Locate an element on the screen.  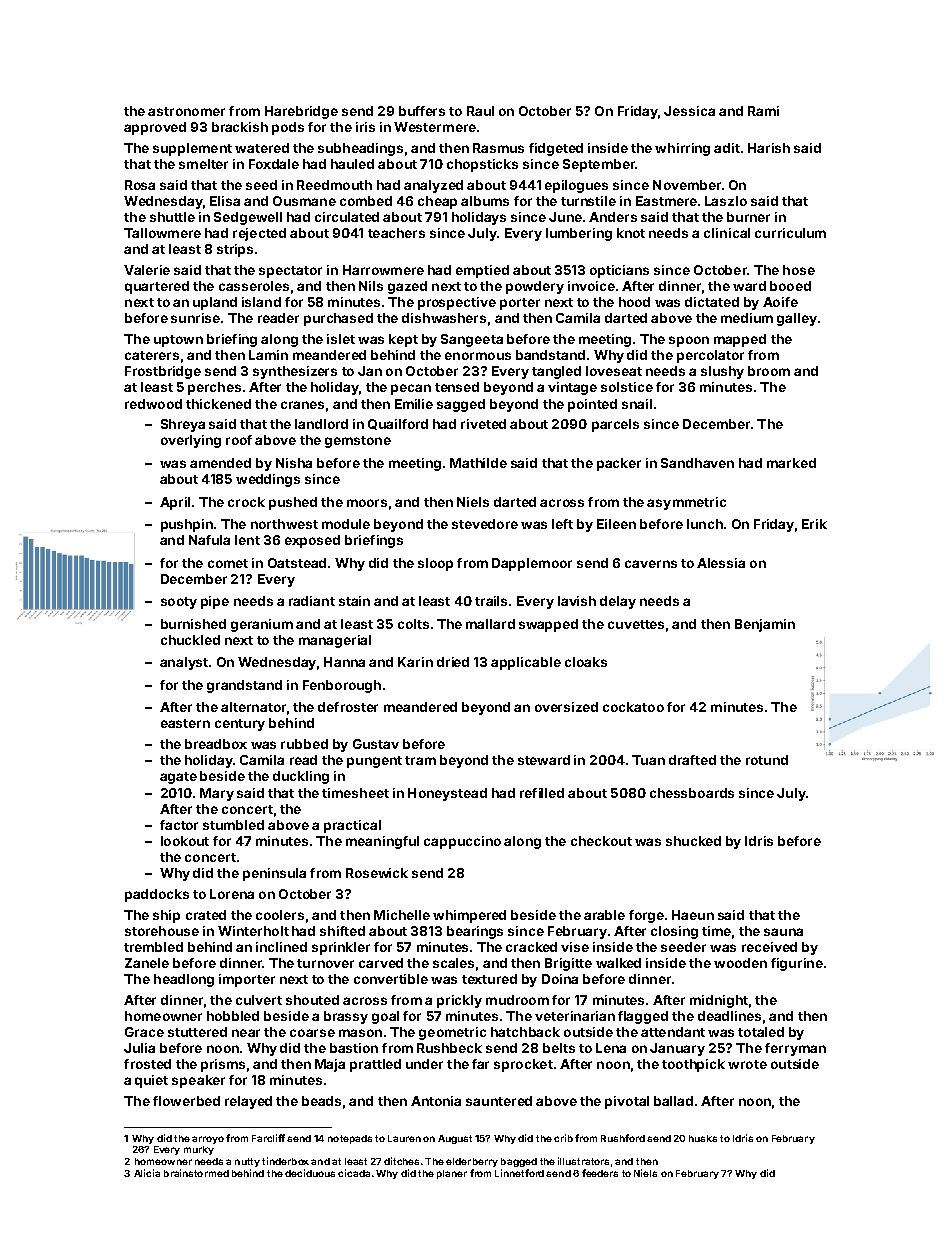
swapped is located at coordinates (548, 625).
